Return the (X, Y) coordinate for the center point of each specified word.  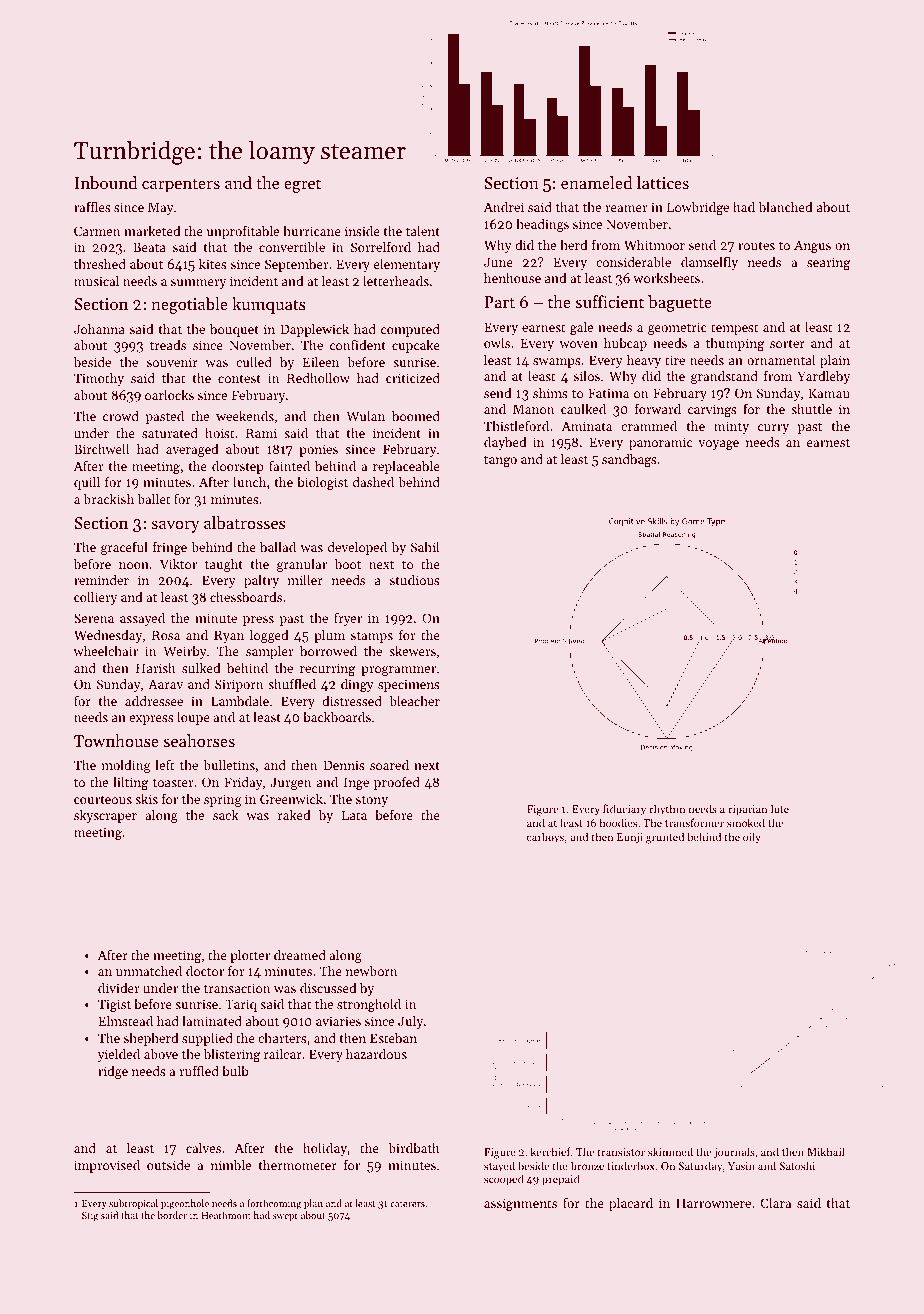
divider (118, 988)
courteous (103, 800)
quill (87, 483)
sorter (787, 344)
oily (752, 838)
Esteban (393, 1038)
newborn (372, 971)
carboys (545, 838)
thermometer (297, 1165)
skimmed (670, 1151)
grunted (665, 838)
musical (96, 281)
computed (410, 330)
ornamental (781, 360)
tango (500, 461)
